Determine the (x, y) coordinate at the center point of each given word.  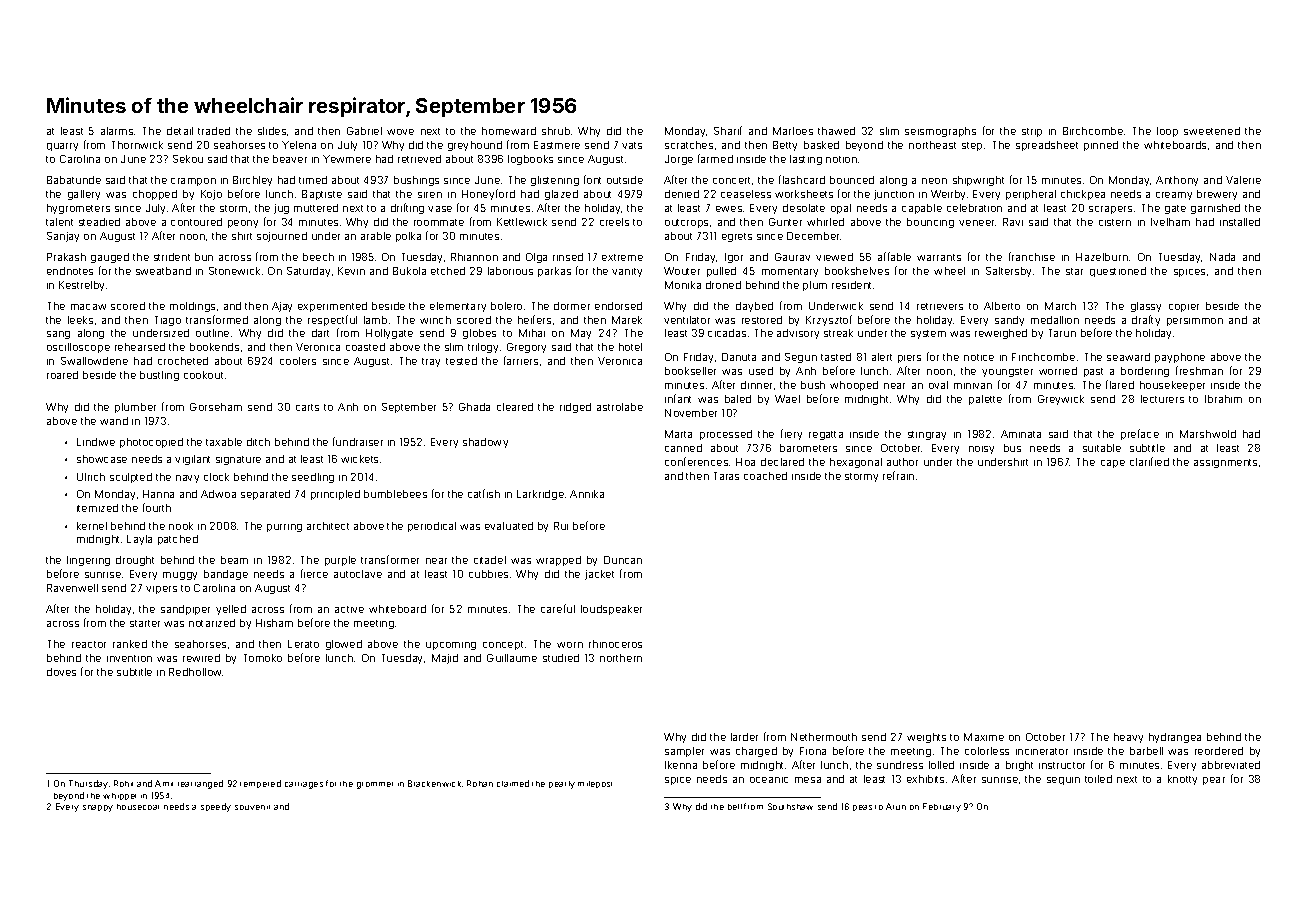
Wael (787, 399)
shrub (556, 131)
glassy (1146, 307)
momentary (790, 272)
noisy (981, 450)
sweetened (1212, 131)
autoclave (358, 574)
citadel (490, 560)
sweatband (163, 271)
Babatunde (74, 180)
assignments (1225, 463)
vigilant (192, 460)
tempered (260, 784)
